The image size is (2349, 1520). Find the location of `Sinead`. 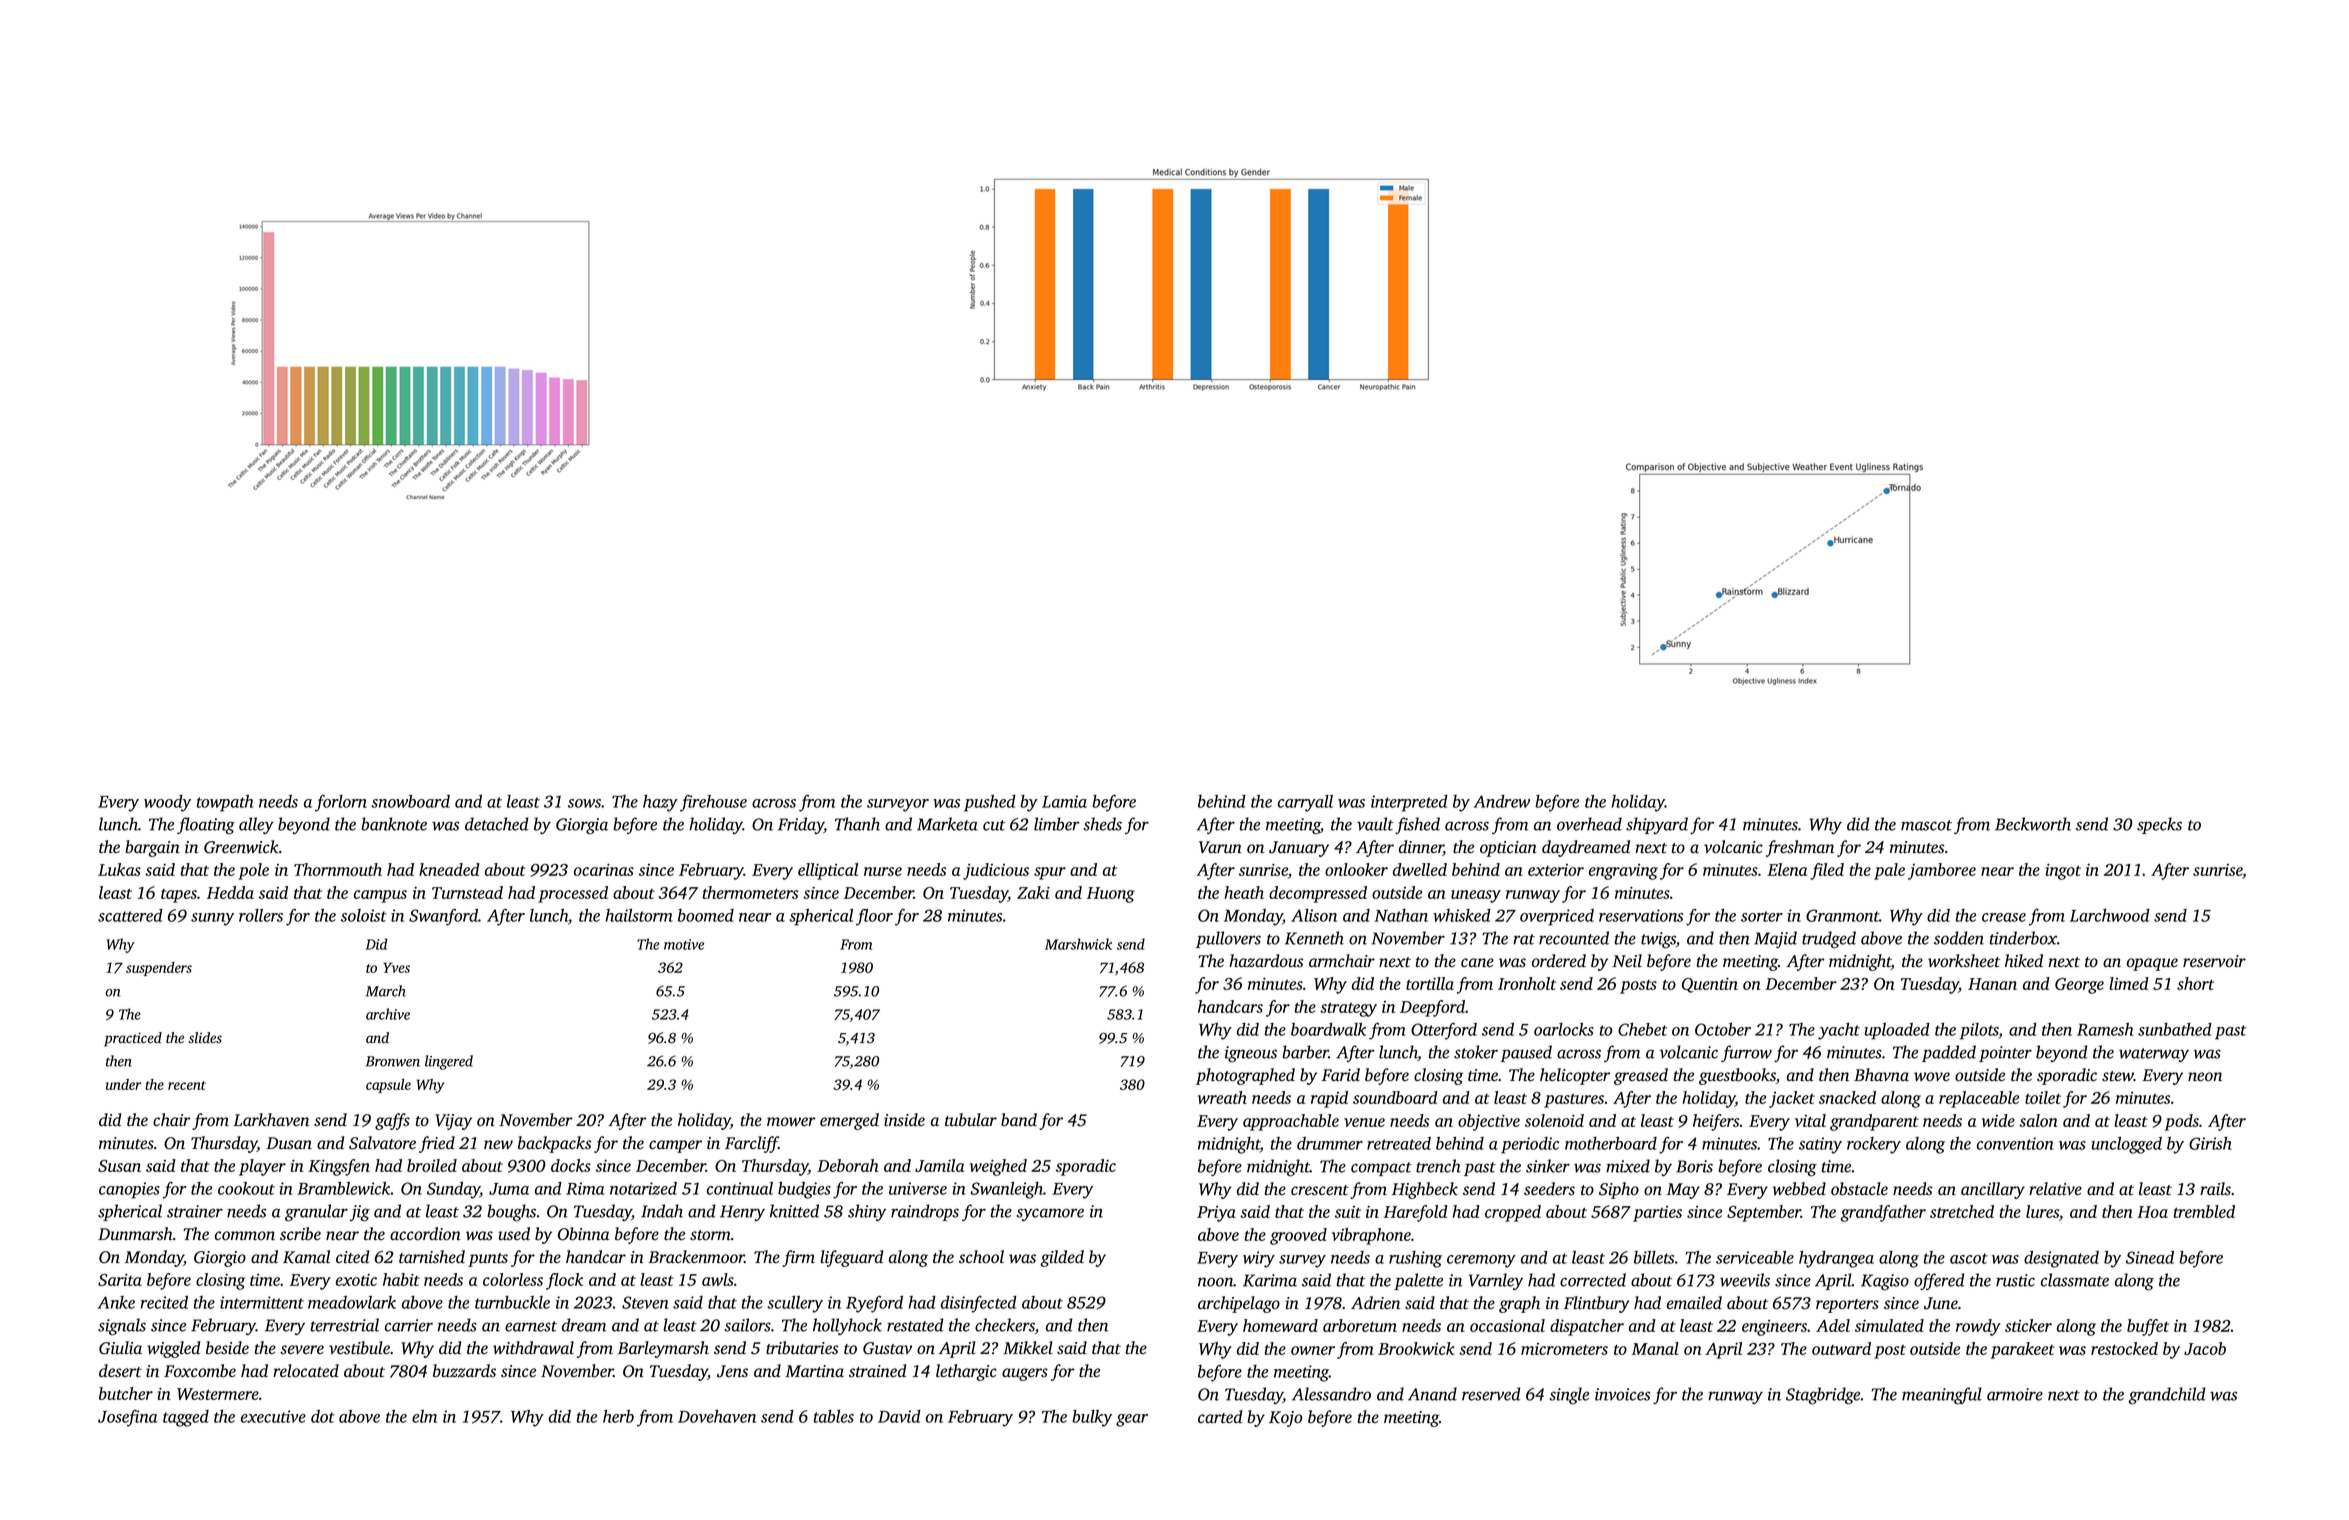

Sinead is located at coordinates (2150, 1257).
